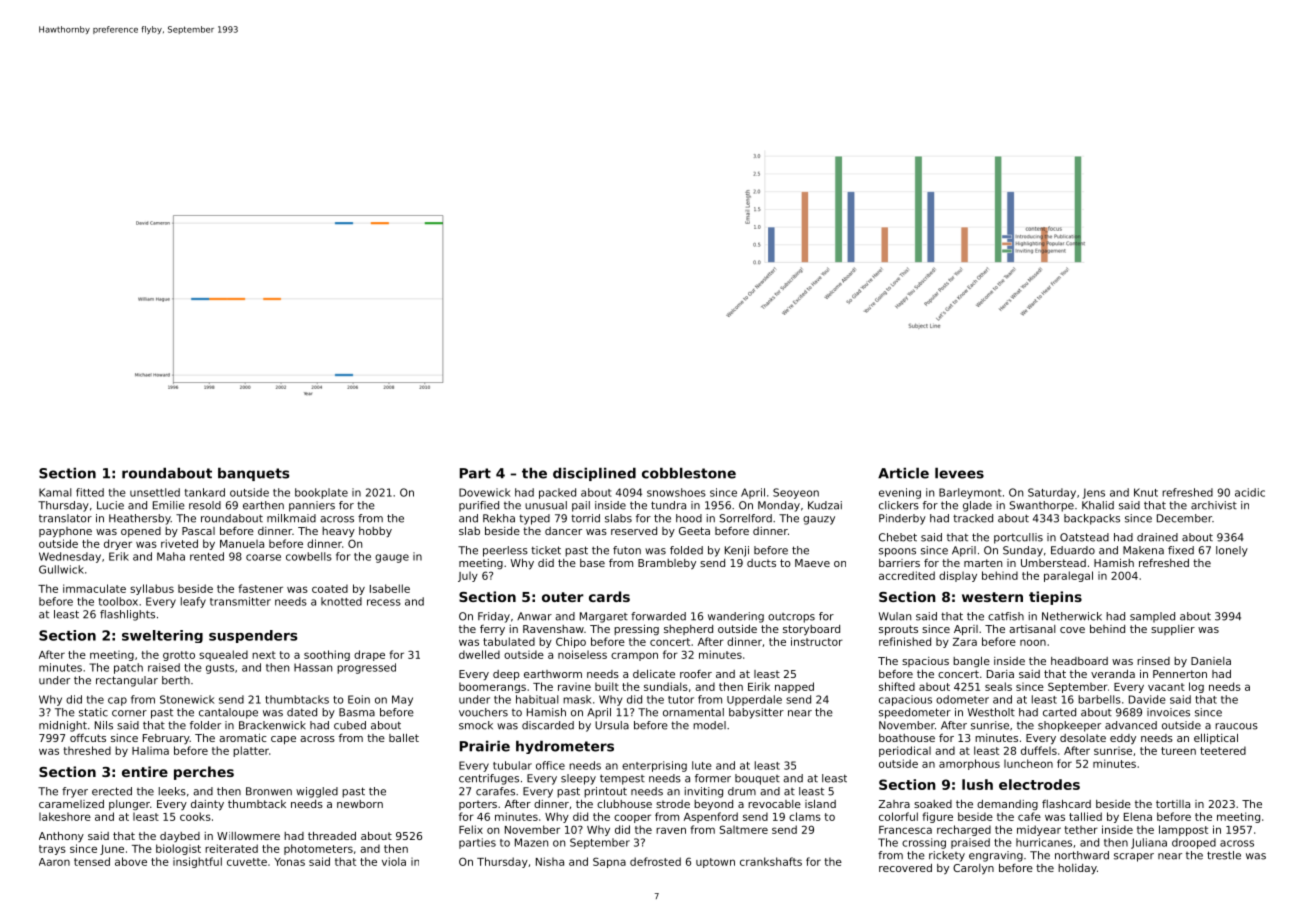 Image resolution: width=1308 pixels, height=924 pixels. What do you see at coordinates (1236, 726) in the page?
I see `raucous` at bounding box center [1236, 726].
